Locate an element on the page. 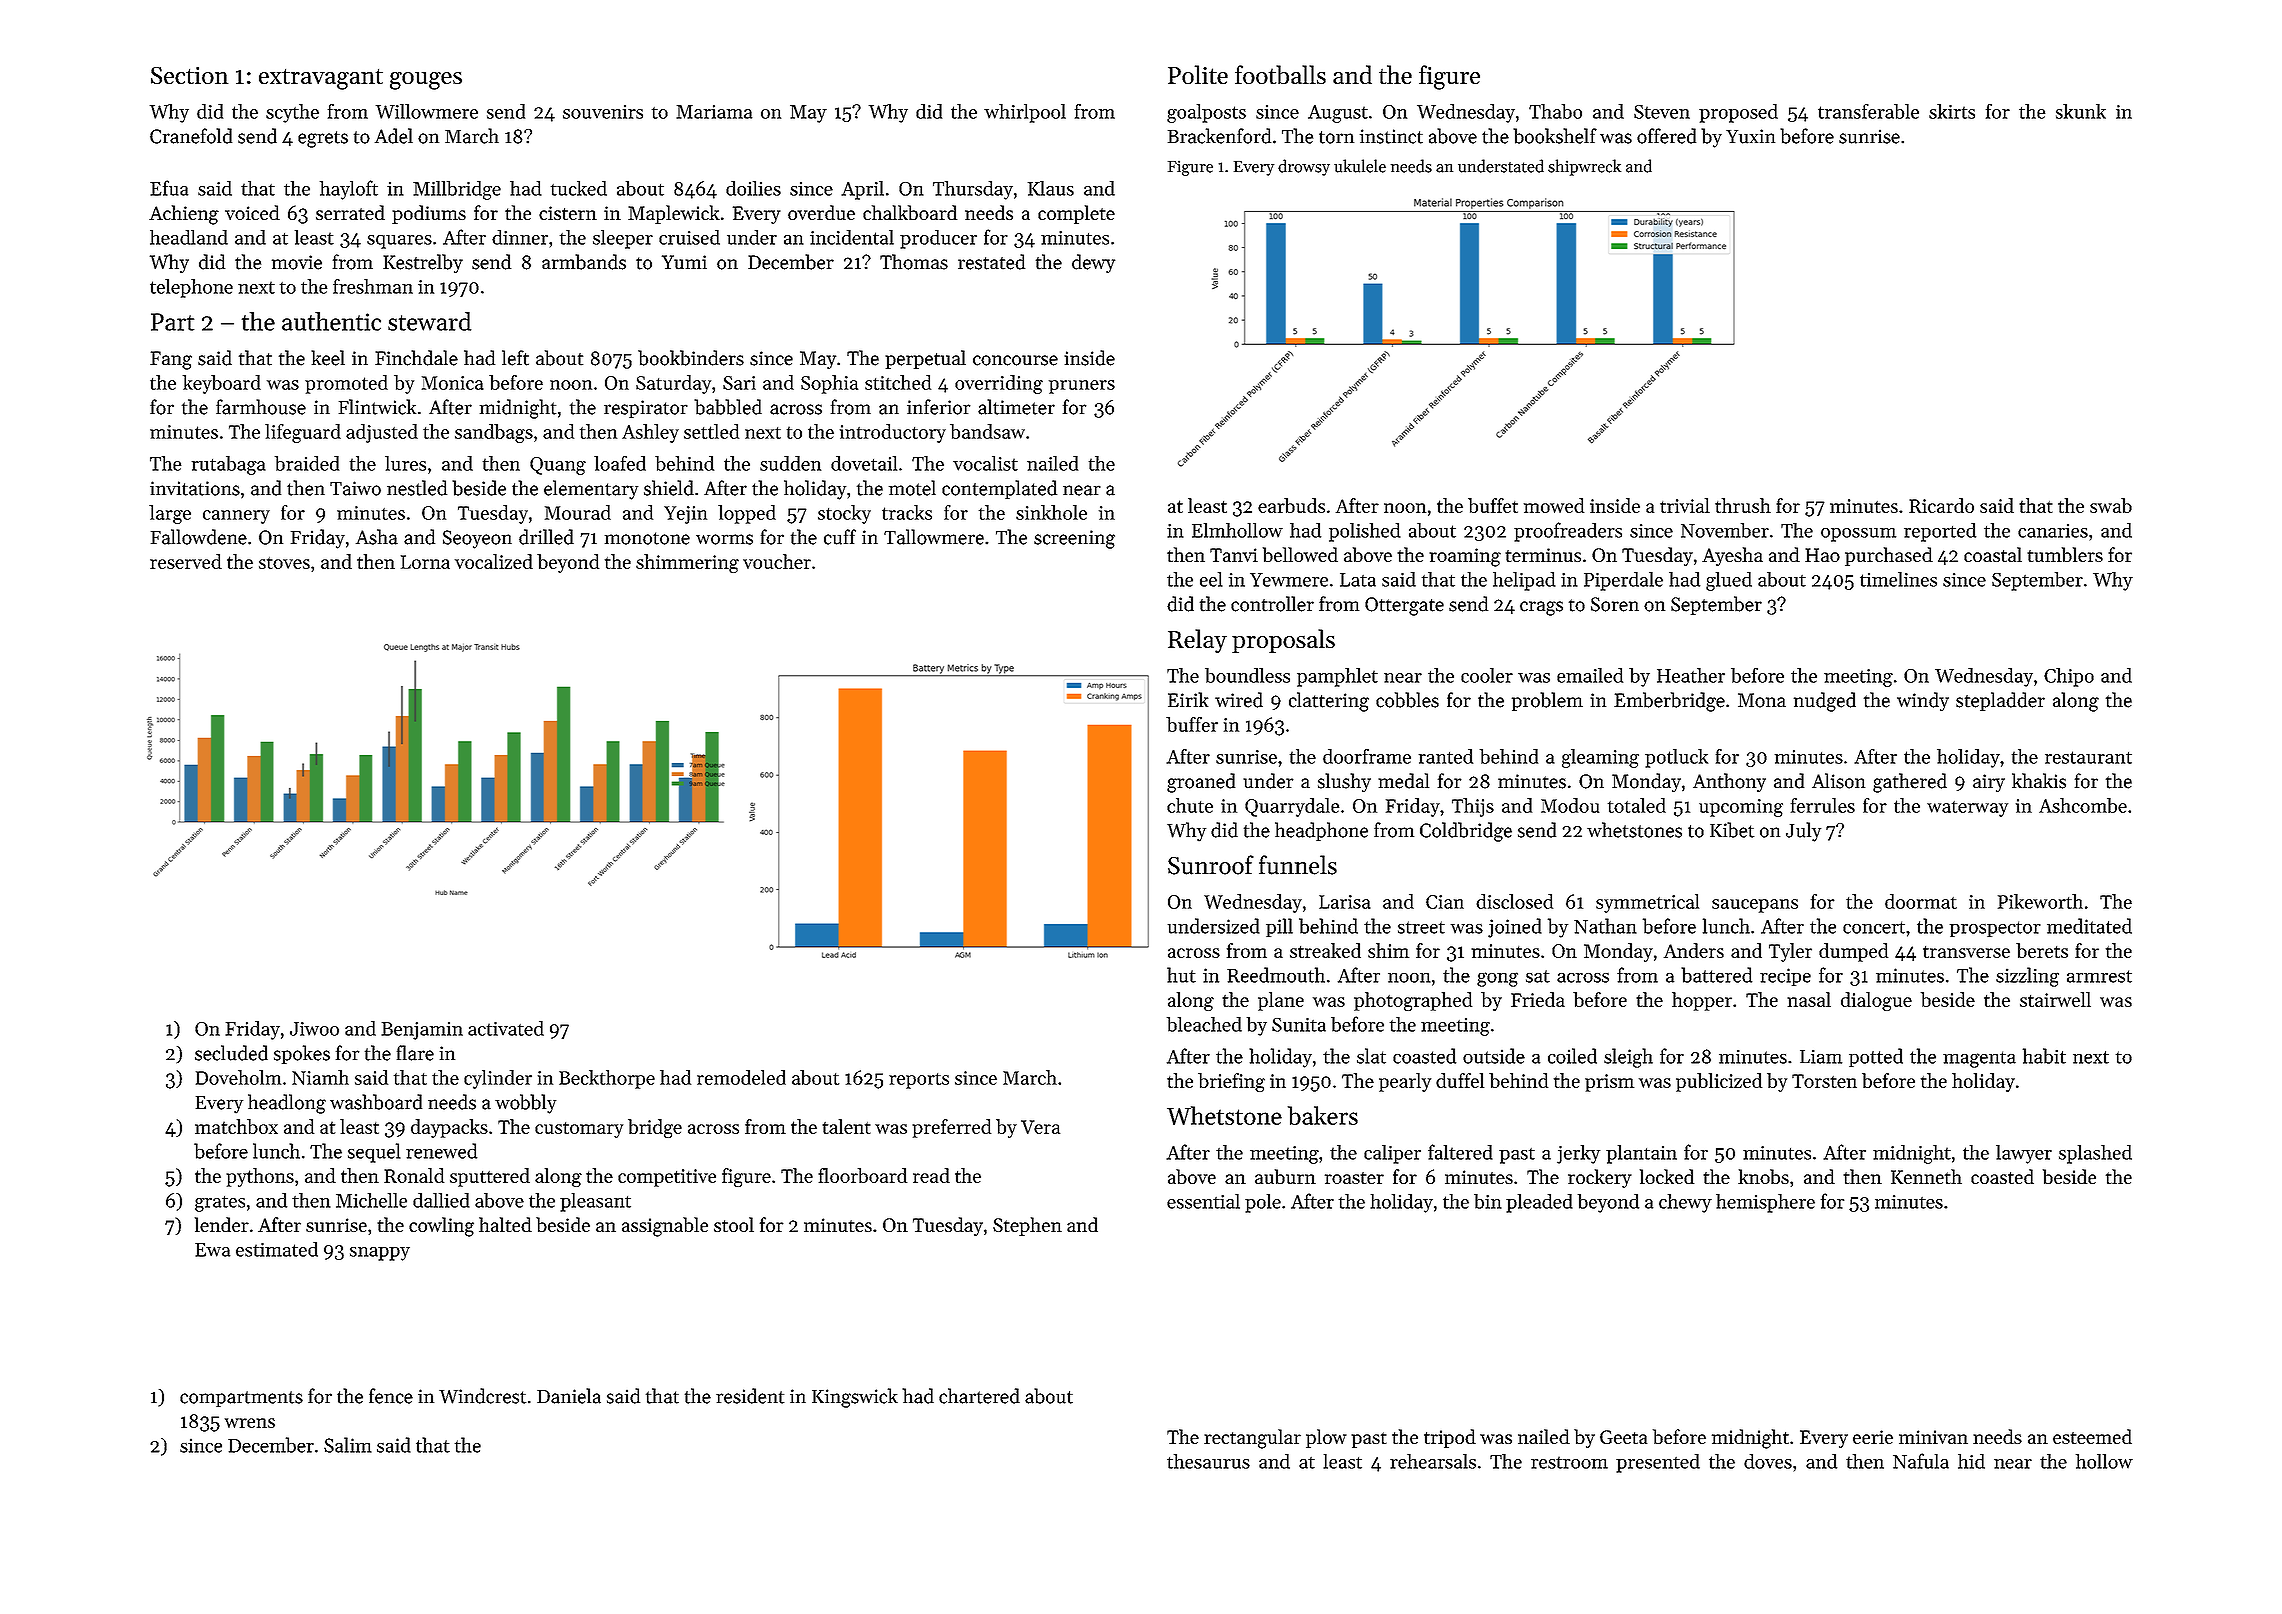 This page has height=1614, width=2282. Lorna is located at coordinates (425, 562).
